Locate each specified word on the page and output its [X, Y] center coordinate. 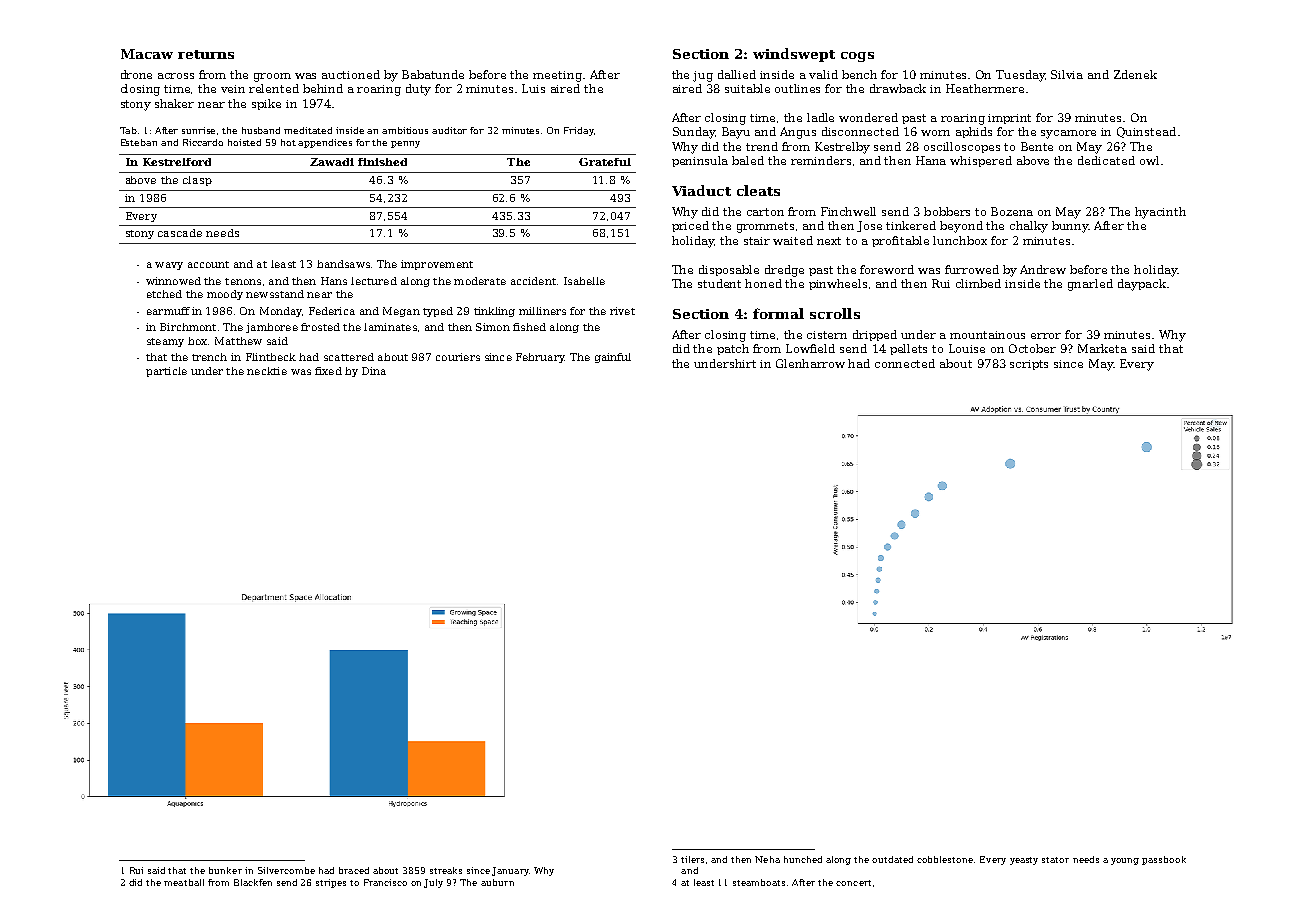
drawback [898, 88]
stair [757, 241]
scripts [1029, 365]
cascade [180, 233]
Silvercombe [286, 870]
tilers [692, 859]
